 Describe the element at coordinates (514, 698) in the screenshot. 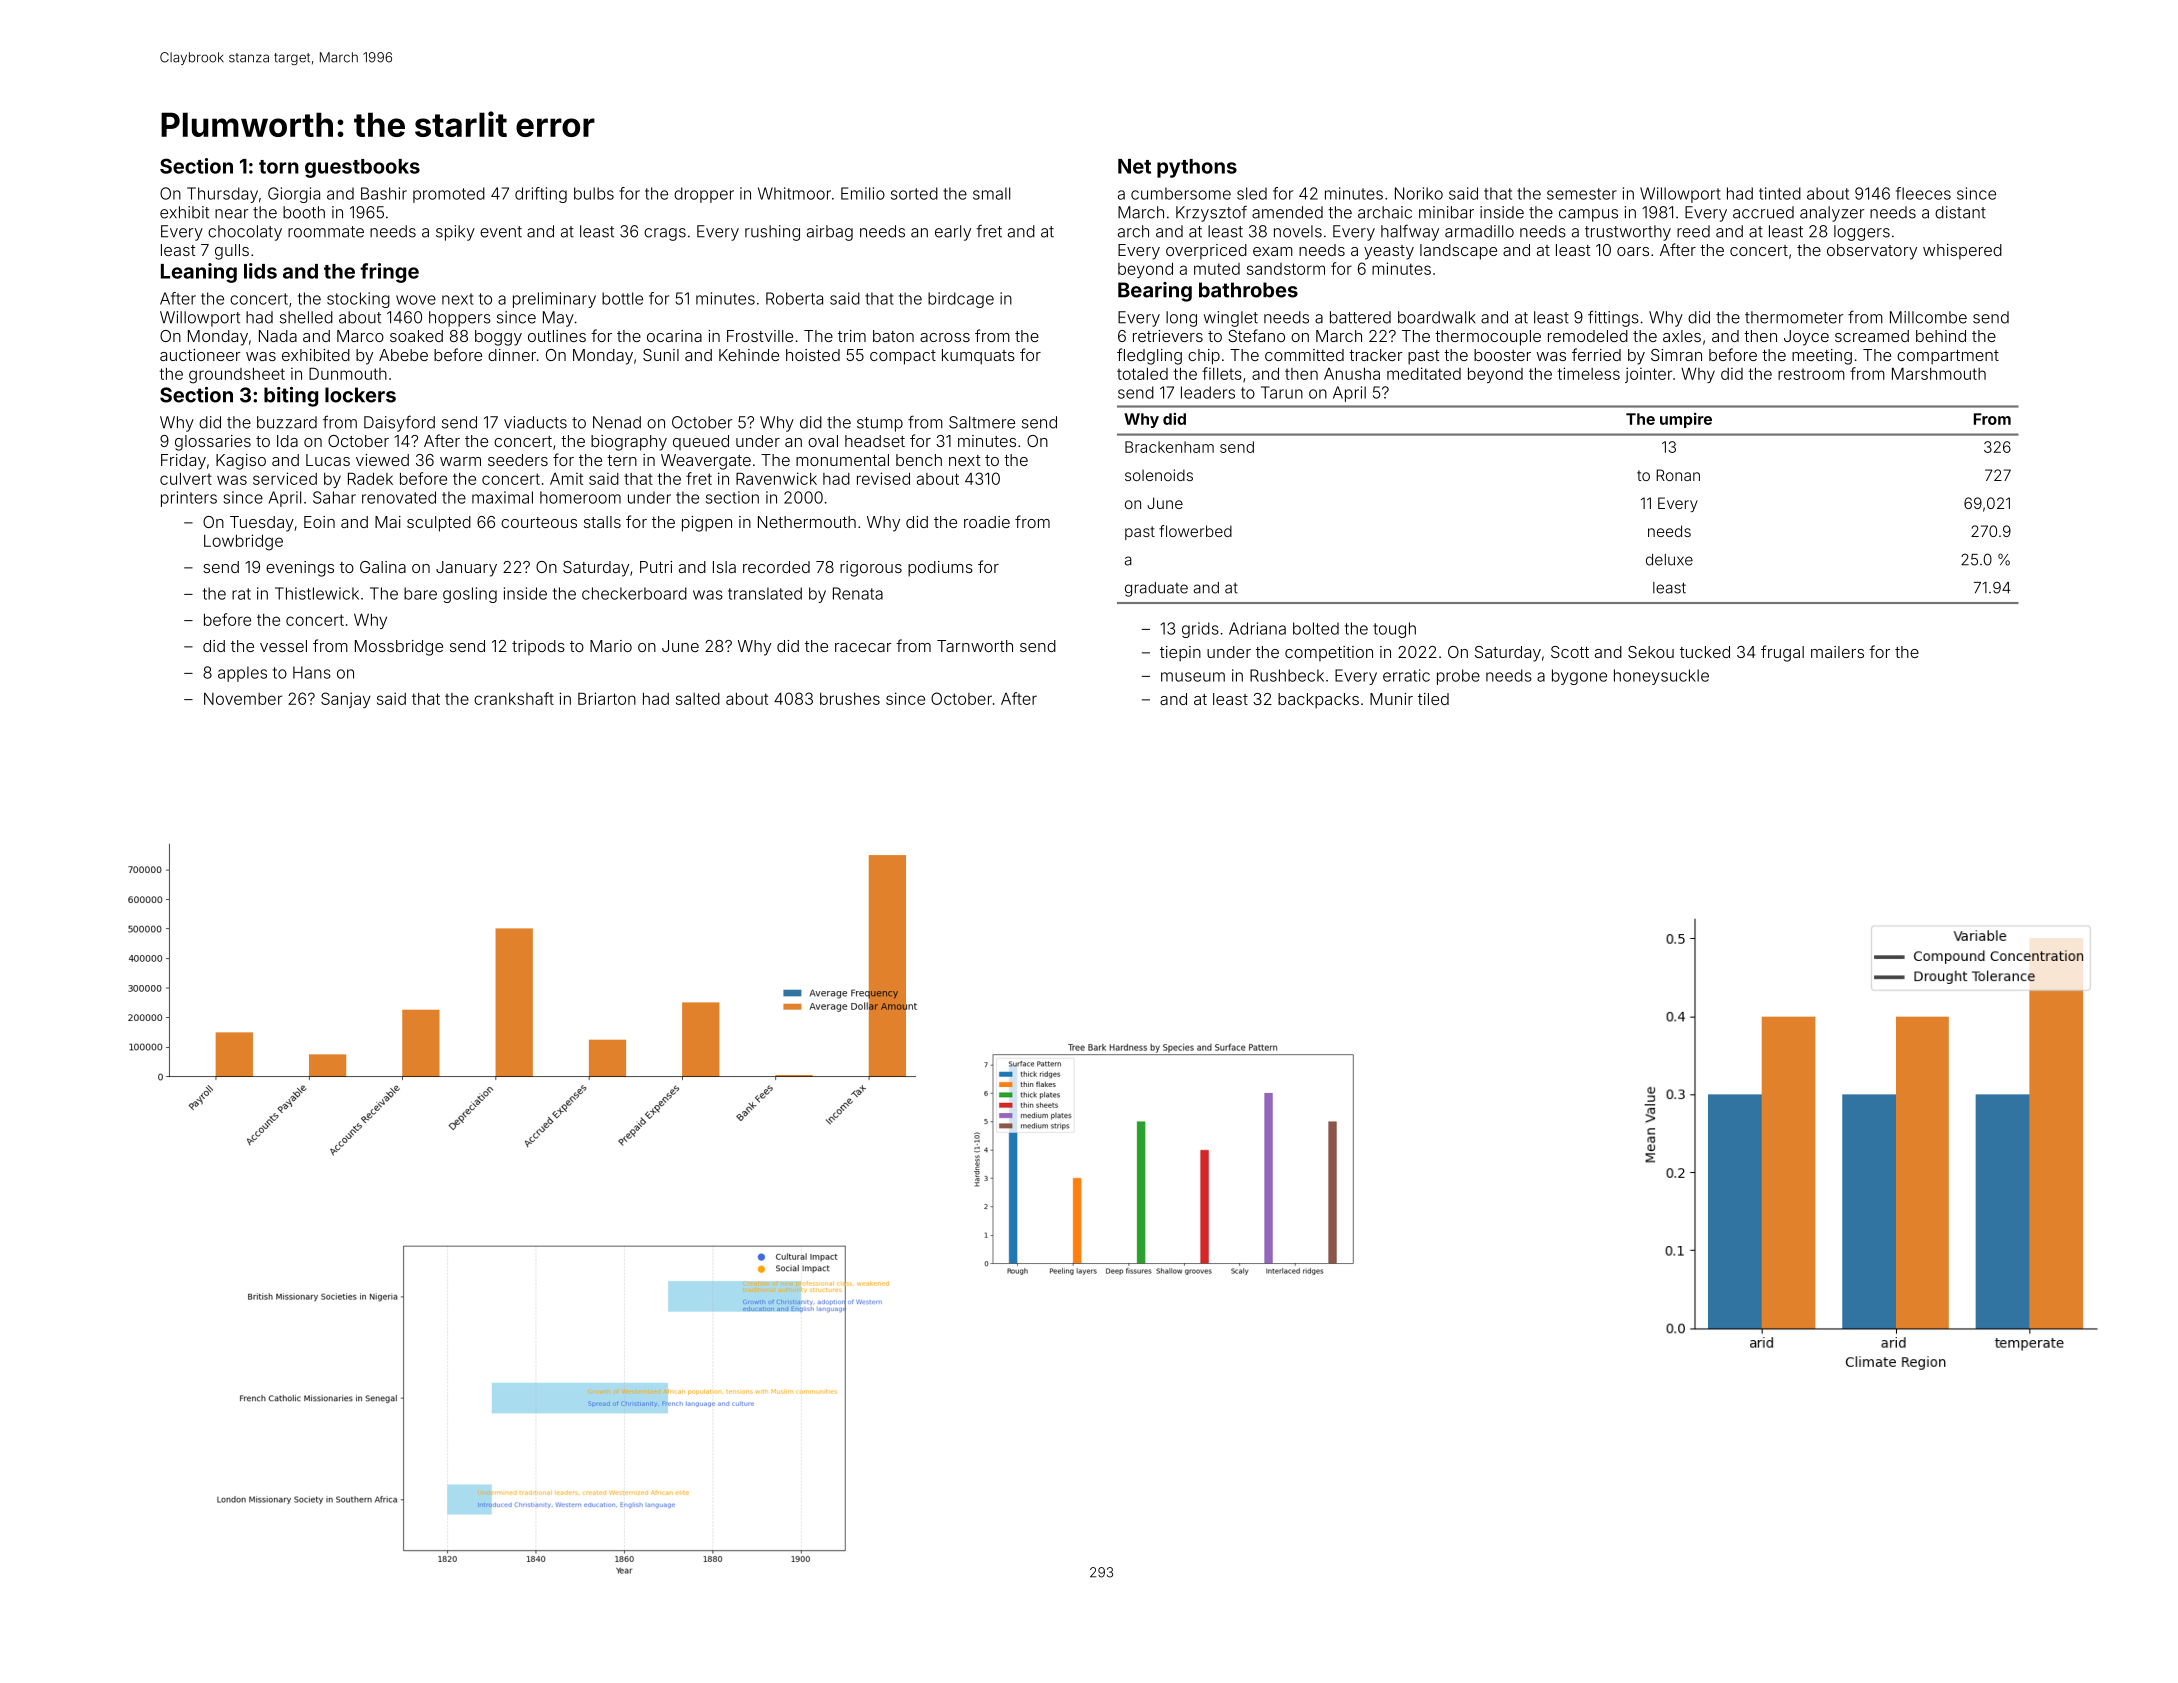

I see `crankshaft` at that location.
